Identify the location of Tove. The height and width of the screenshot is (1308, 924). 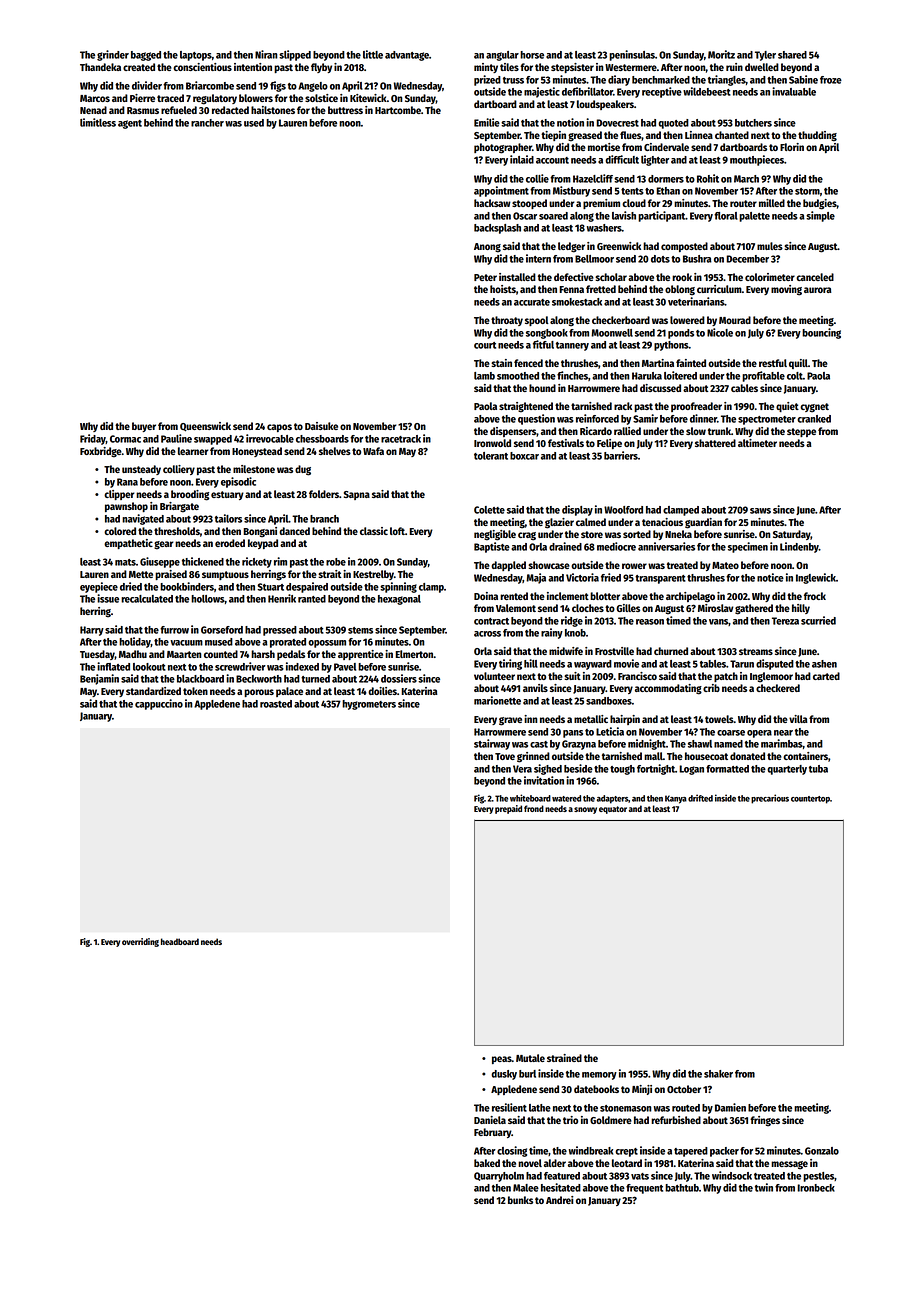
(505, 756).
